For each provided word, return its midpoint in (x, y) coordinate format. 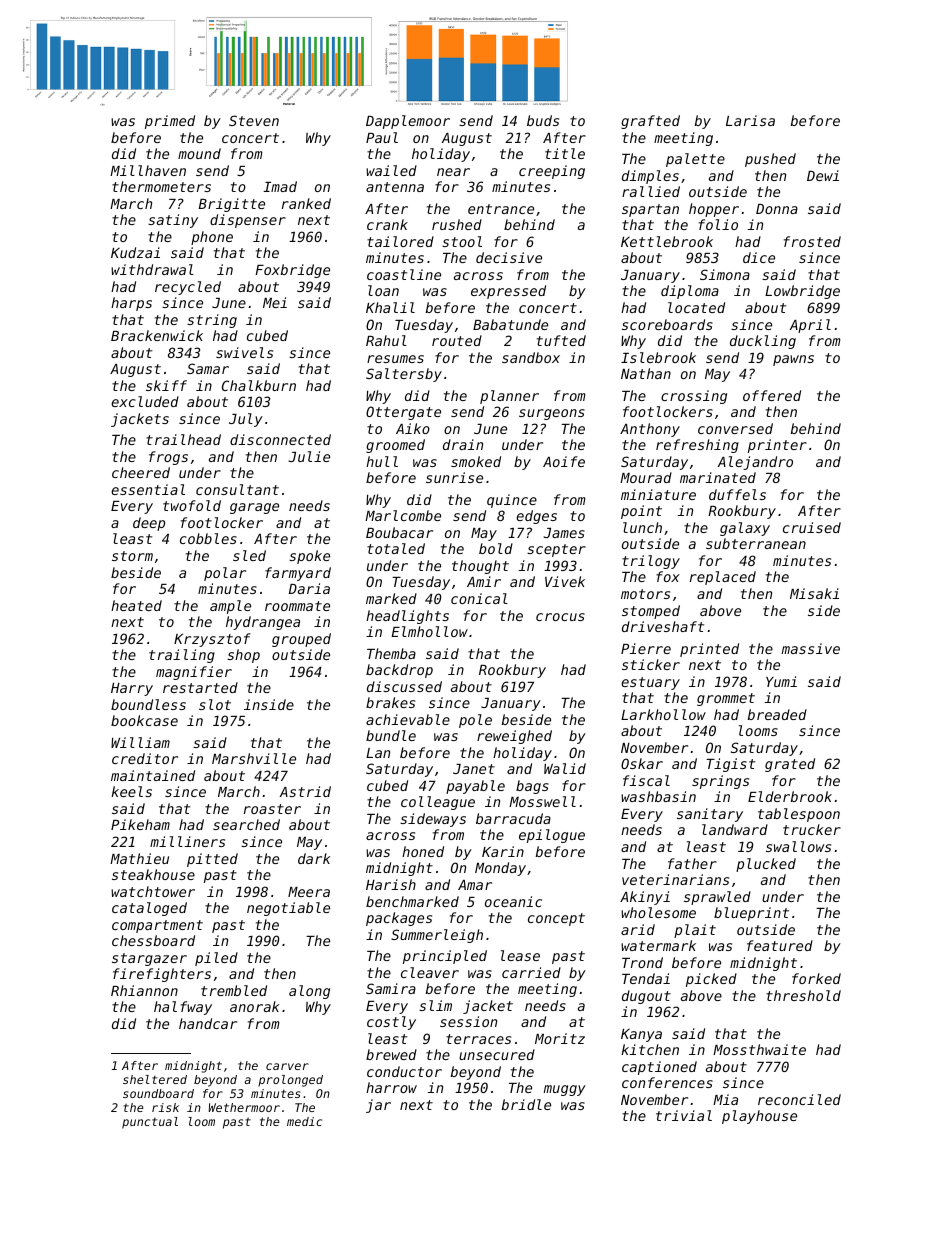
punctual (150, 1123)
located (696, 307)
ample (230, 607)
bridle (526, 1104)
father (692, 863)
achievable (408, 719)
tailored (400, 241)
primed (170, 122)
